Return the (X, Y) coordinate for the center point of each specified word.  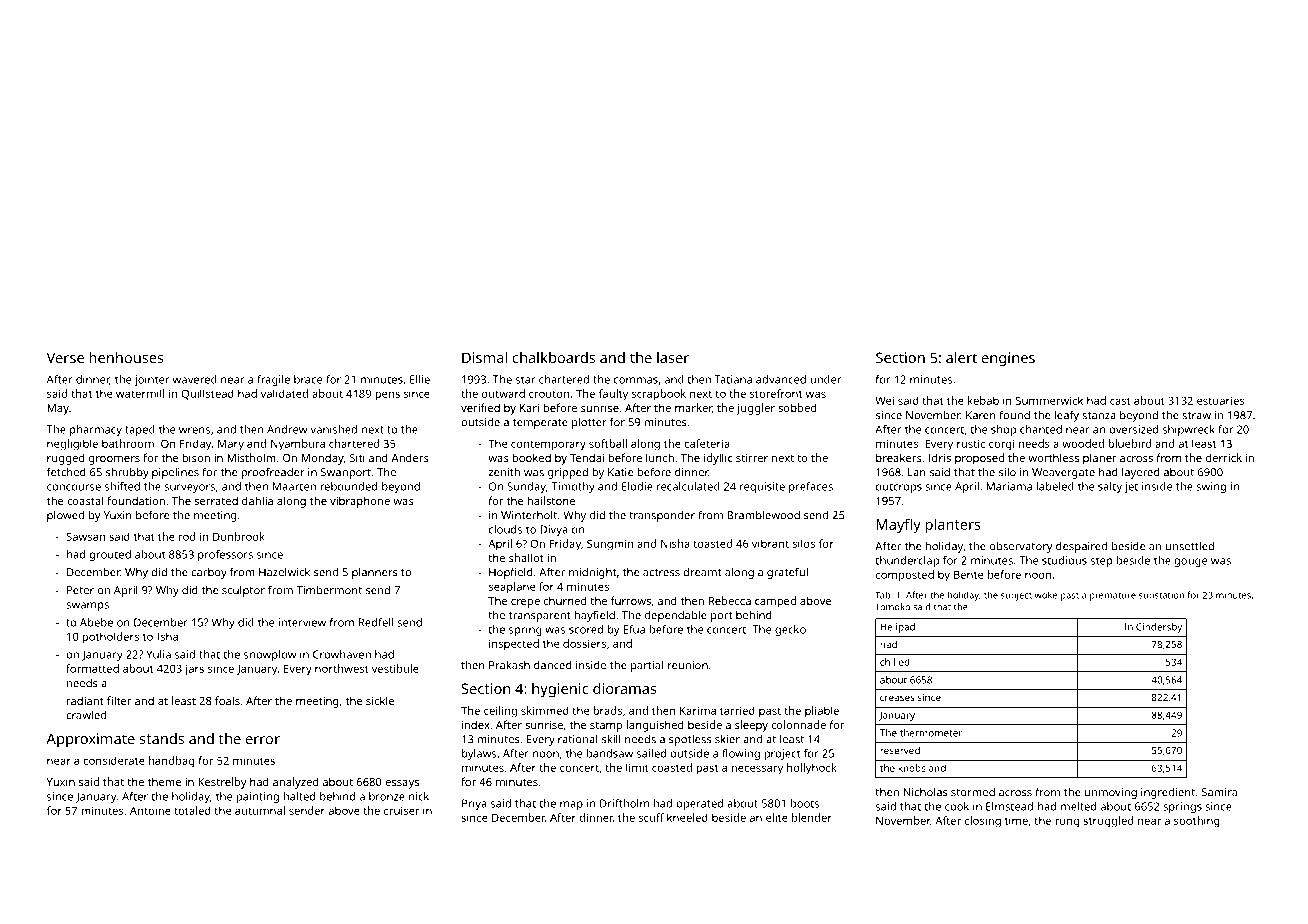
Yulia (158, 654)
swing (1211, 487)
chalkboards (554, 357)
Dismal (484, 357)
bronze (387, 796)
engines (1008, 359)
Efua (634, 629)
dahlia (257, 500)
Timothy (573, 487)
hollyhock (812, 769)
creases (897, 698)
